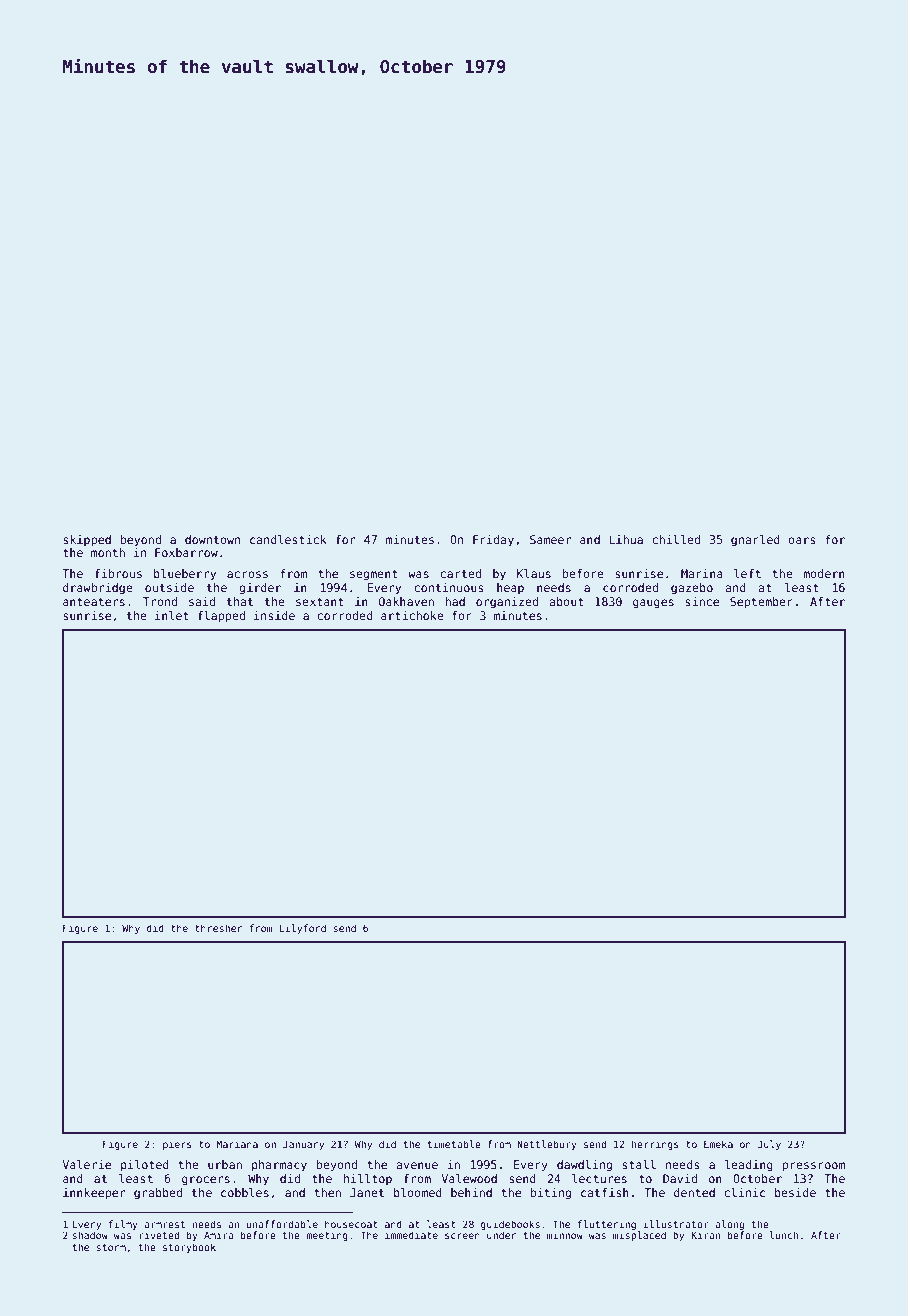  Describe the element at coordinates (158, 1194) in the screenshot. I see `grabbed` at that location.
